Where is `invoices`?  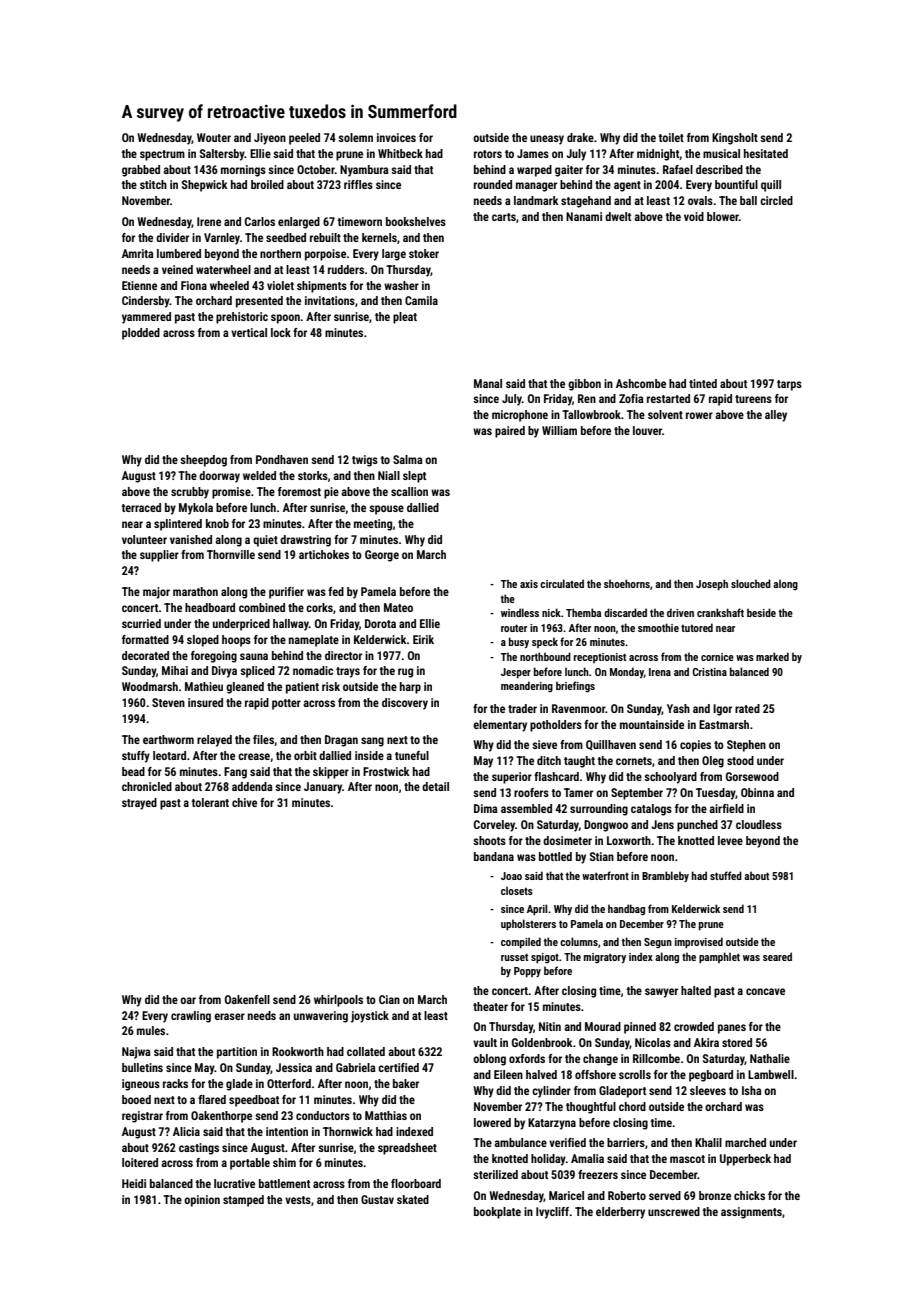
invoices is located at coordinates (396, 137).
